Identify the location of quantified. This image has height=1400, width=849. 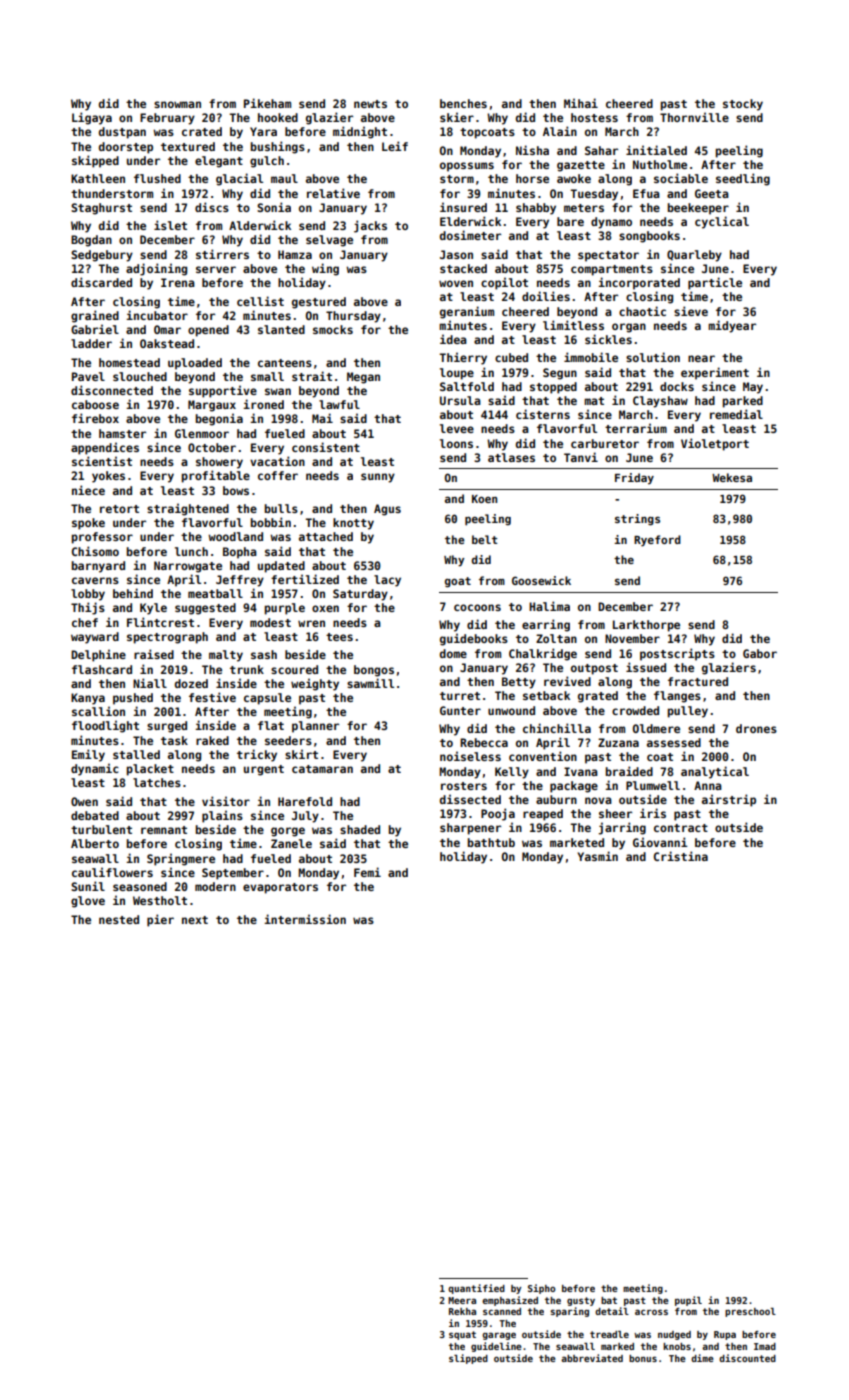
(476, 1289).
